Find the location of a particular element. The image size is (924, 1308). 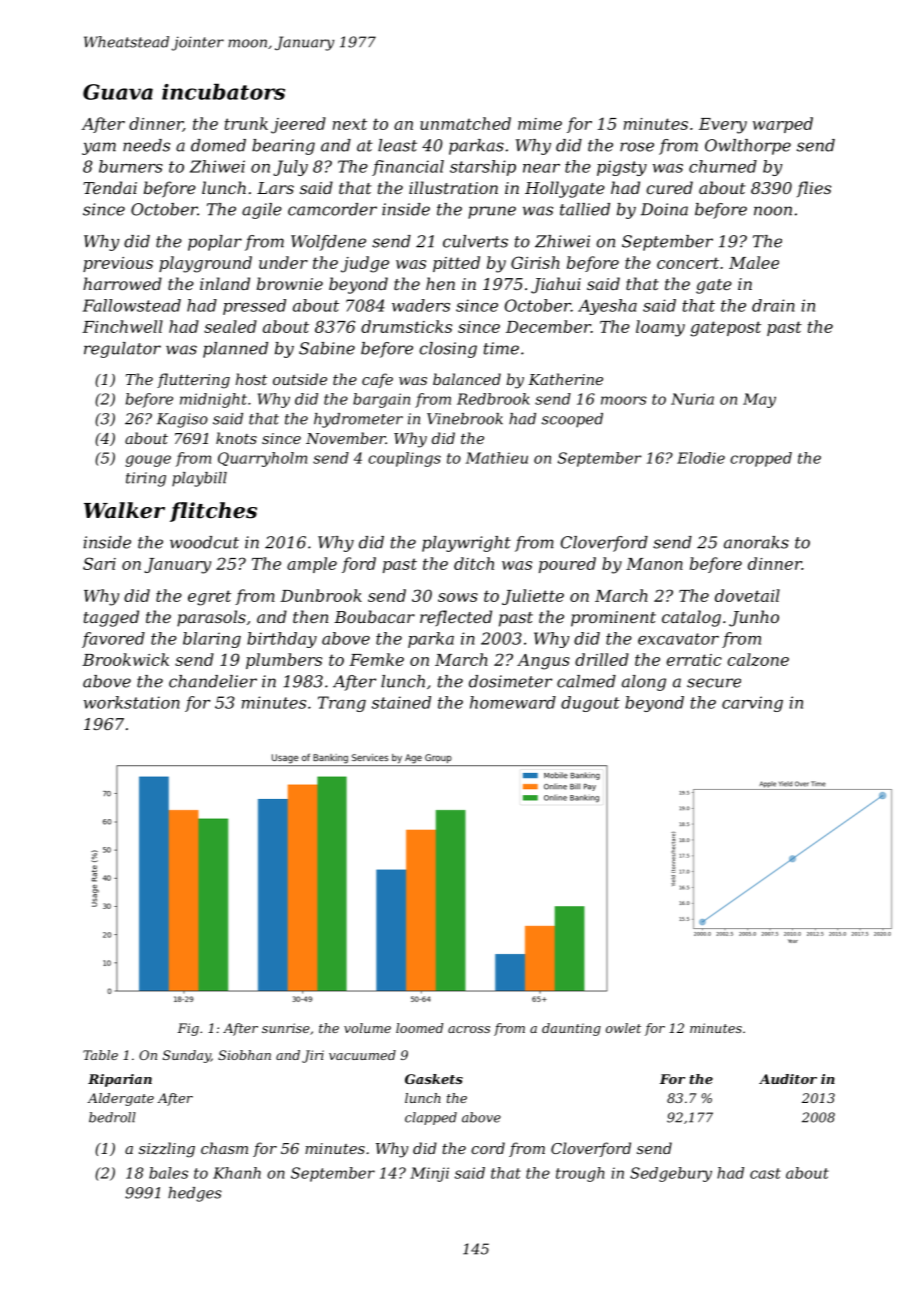

Table is located at coordinates (100, 1055).
